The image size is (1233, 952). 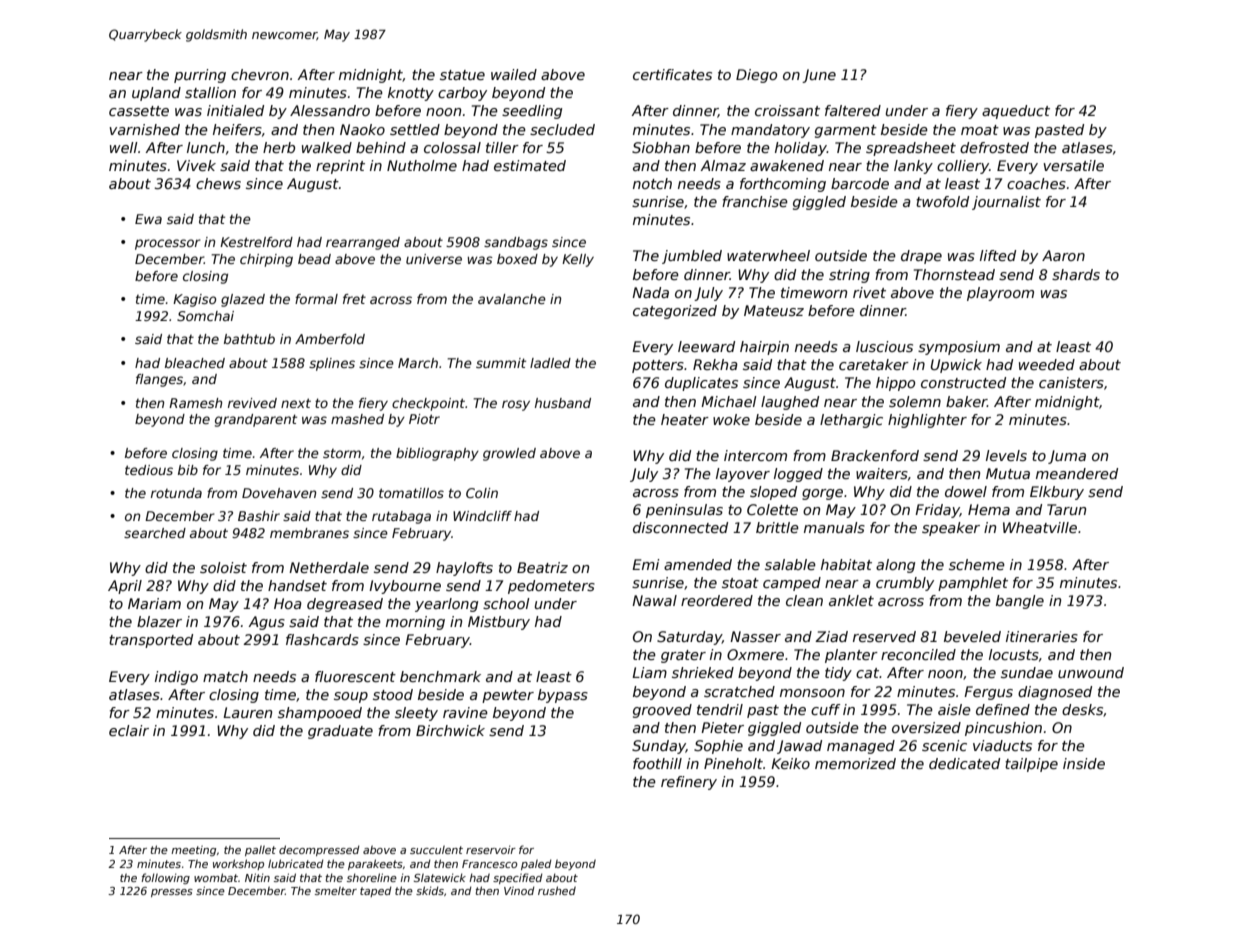 I want to click on walked, so click(x=327, y=147).
